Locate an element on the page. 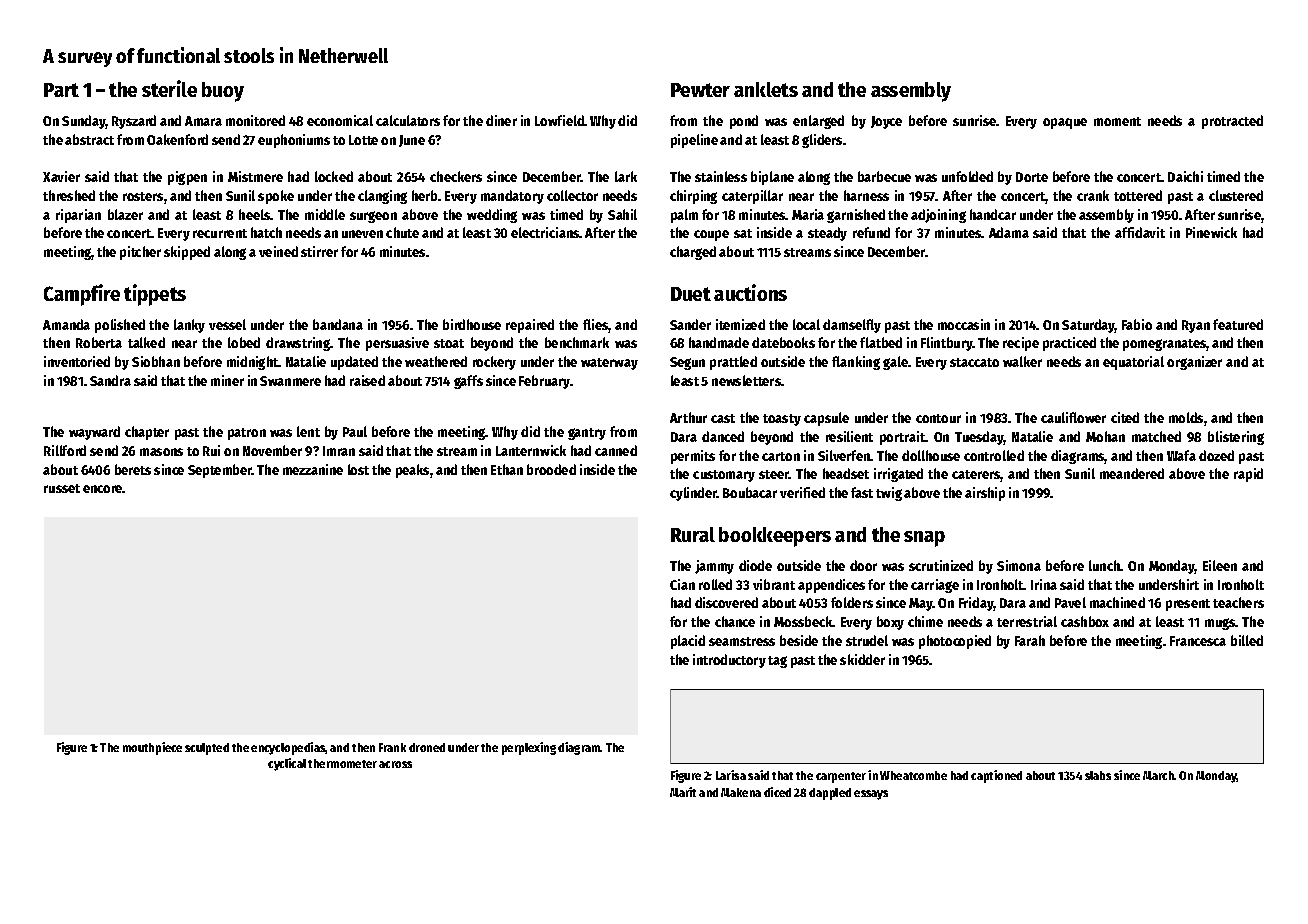 This page has width=1308, height=924. Mossbeck is located at coordinates (803, 621).
